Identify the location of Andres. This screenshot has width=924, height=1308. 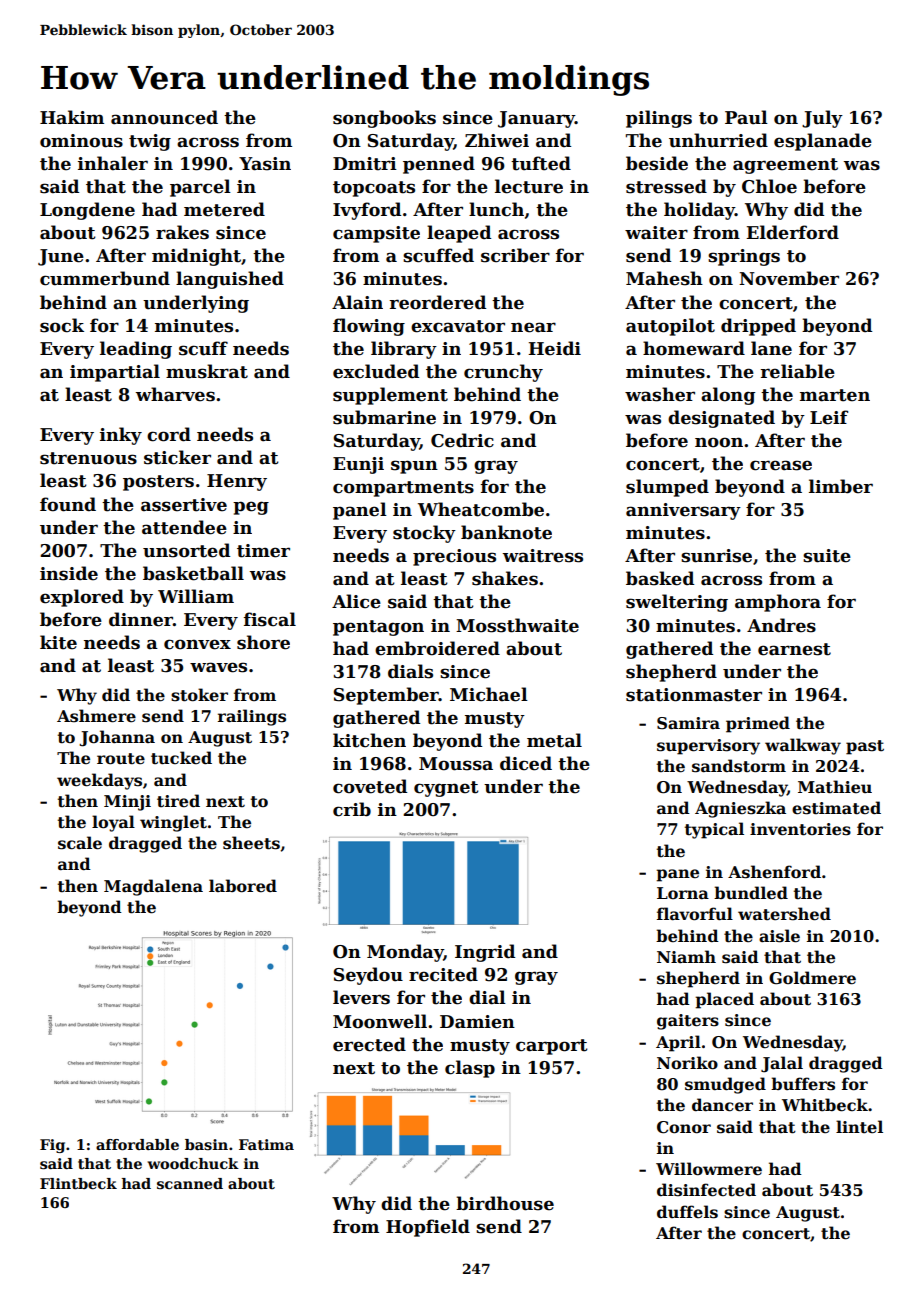
(781, 625).
